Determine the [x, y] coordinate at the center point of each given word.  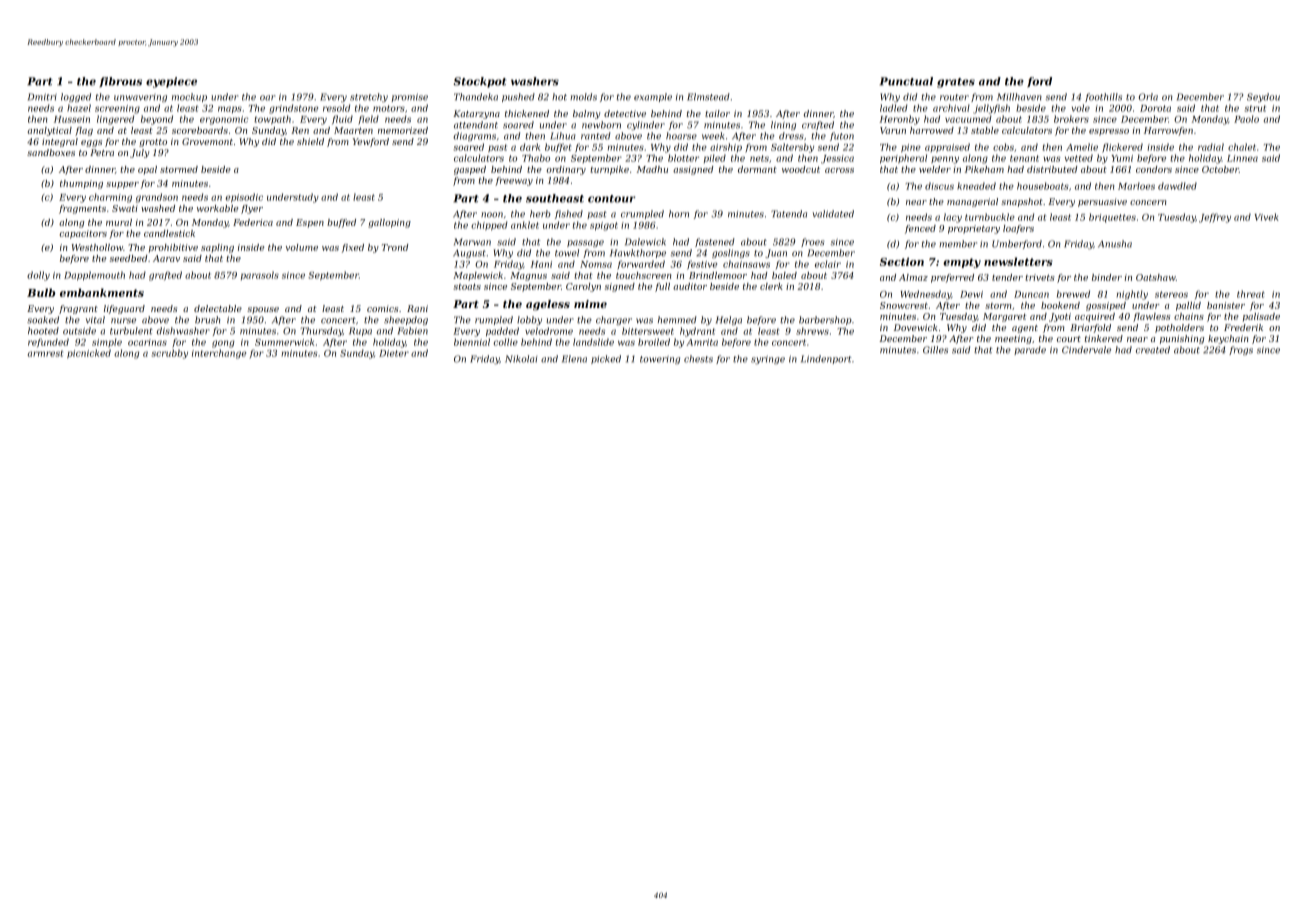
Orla [1148, 97]
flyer [252, 209]
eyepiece [171, 82]
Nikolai [521, 359]
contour [611, 199]
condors [1154, 169]
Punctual [906, 81]
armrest [45, 353]
